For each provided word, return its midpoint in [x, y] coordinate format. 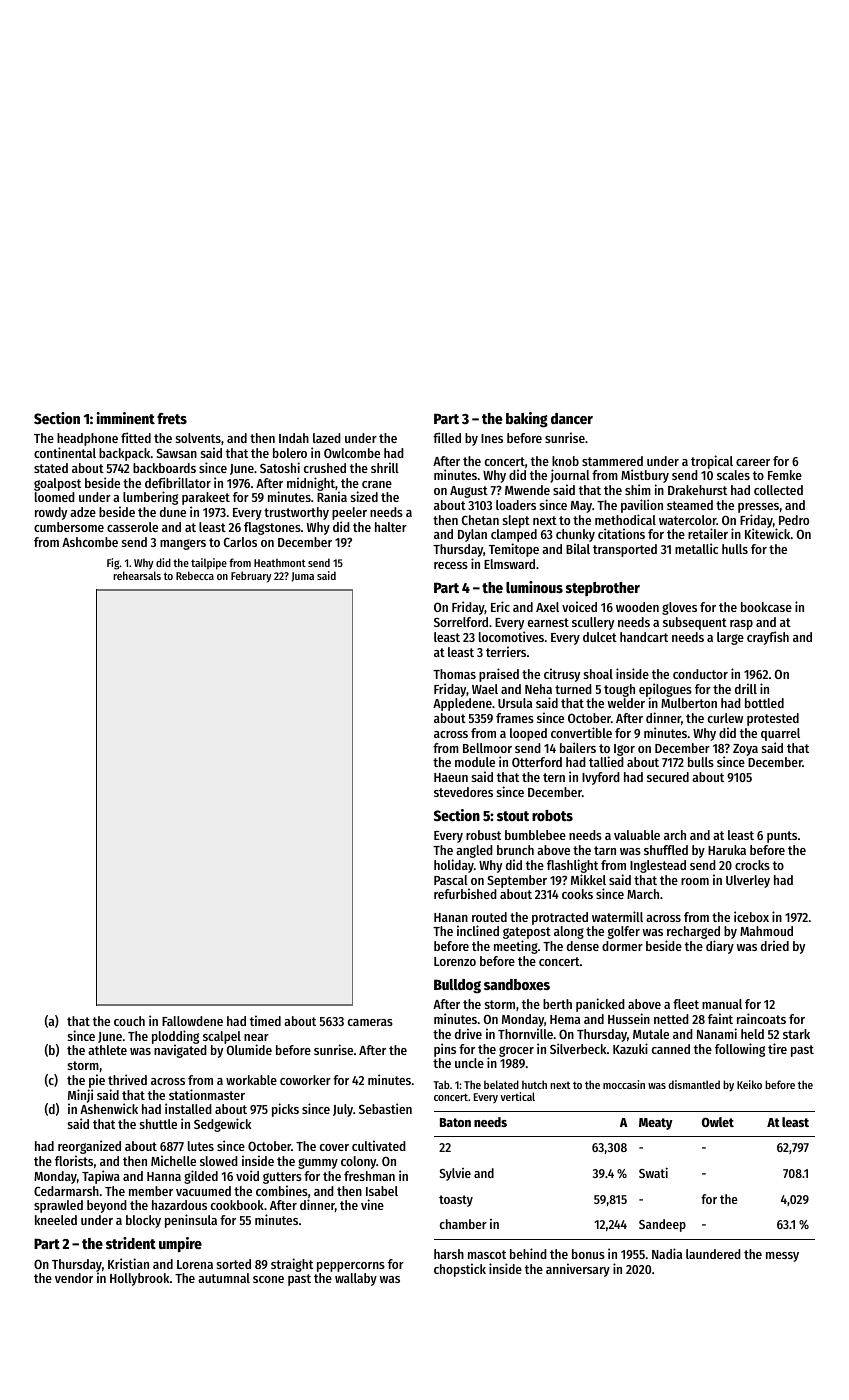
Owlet [718, 1122]
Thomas [454, 674]
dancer [572, 418]
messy [782, 1257]
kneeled [56, 1220]
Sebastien [385, 1108]
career [753, 462]
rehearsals [137, 575]
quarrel [780, 734]
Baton [455, 1122]
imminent [126, 418]
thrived [127, 1079]
